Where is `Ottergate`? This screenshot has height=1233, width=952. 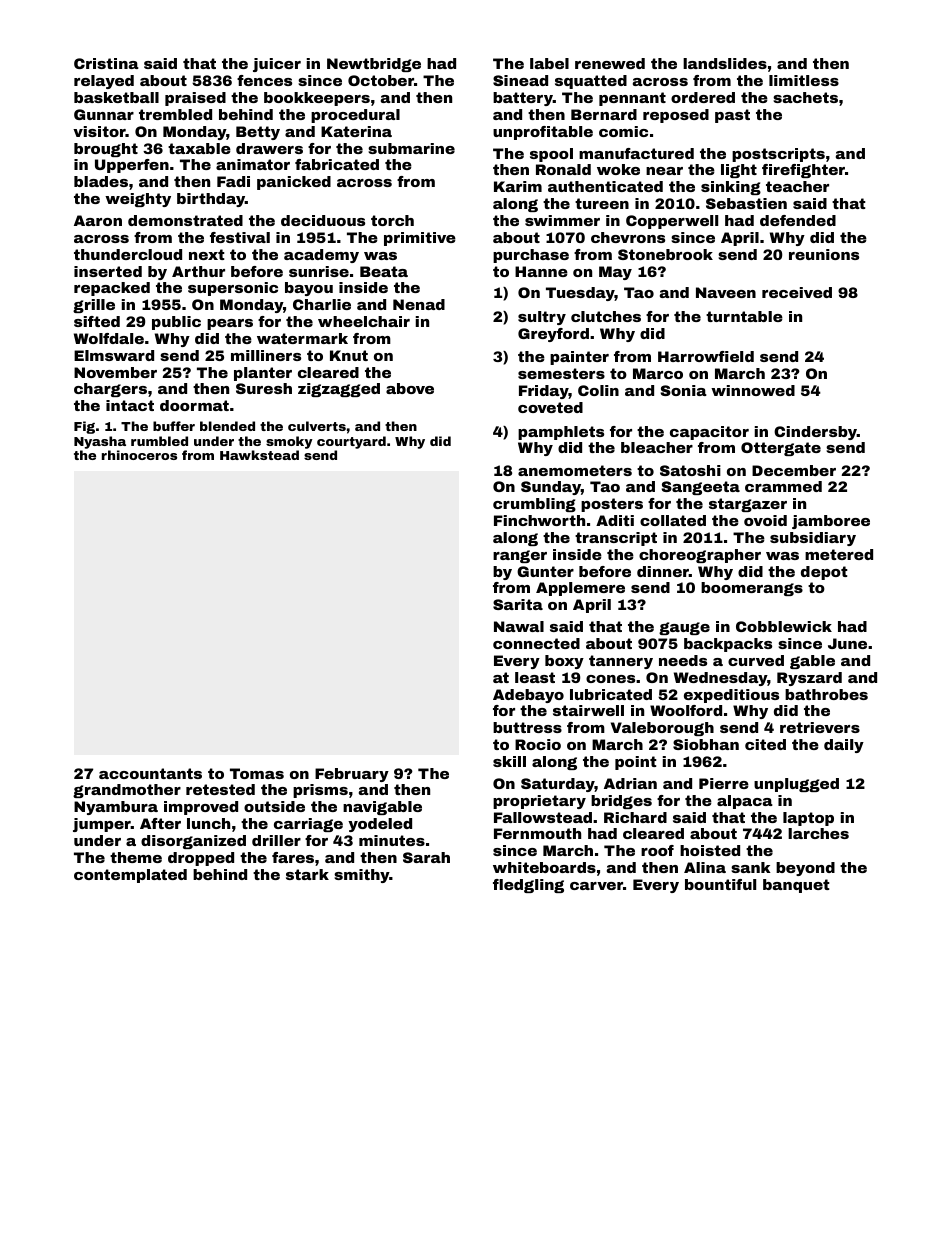
Ottergate is located at coordinates (781, 449).
